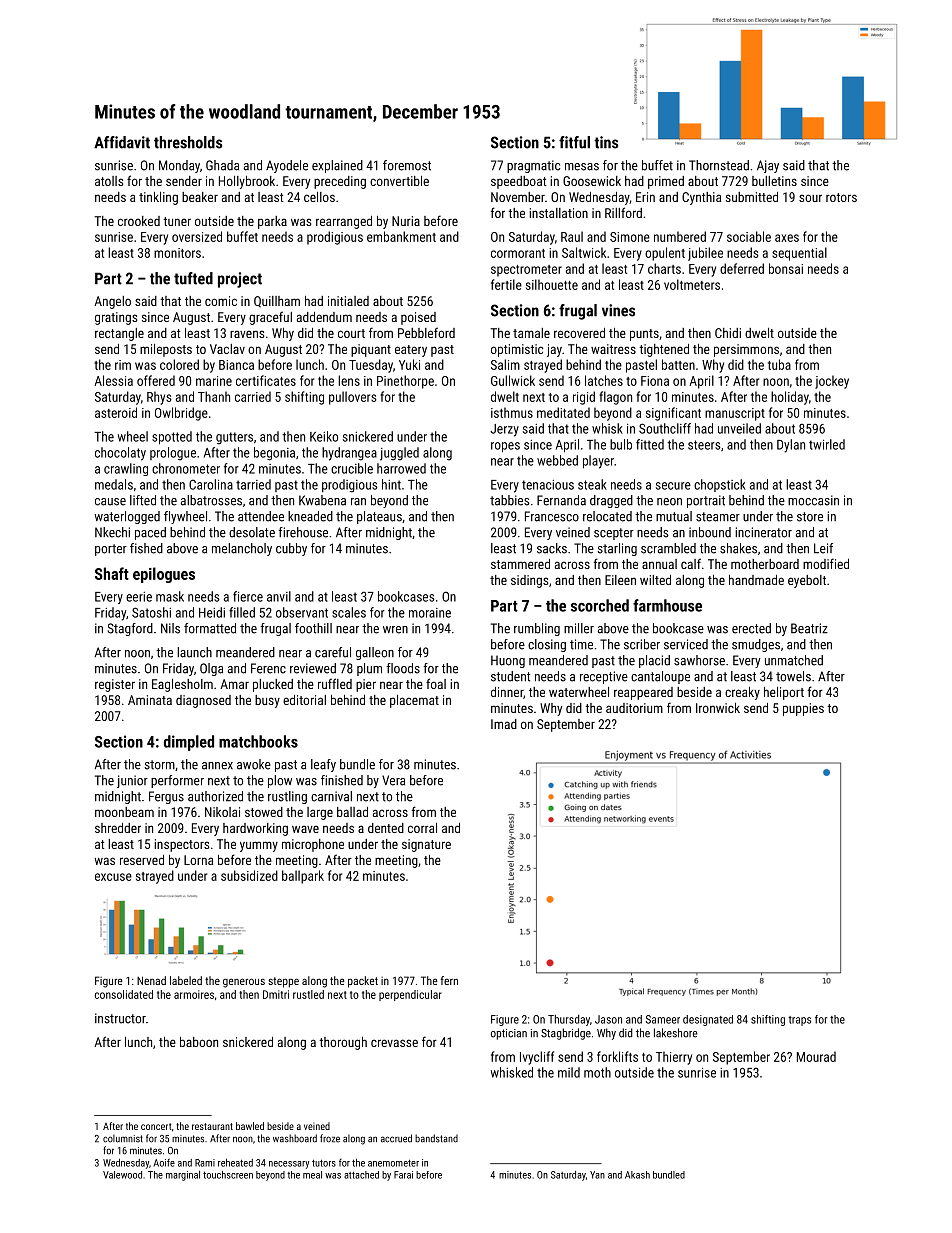  I want to click on Leif, so click(823, 548).
